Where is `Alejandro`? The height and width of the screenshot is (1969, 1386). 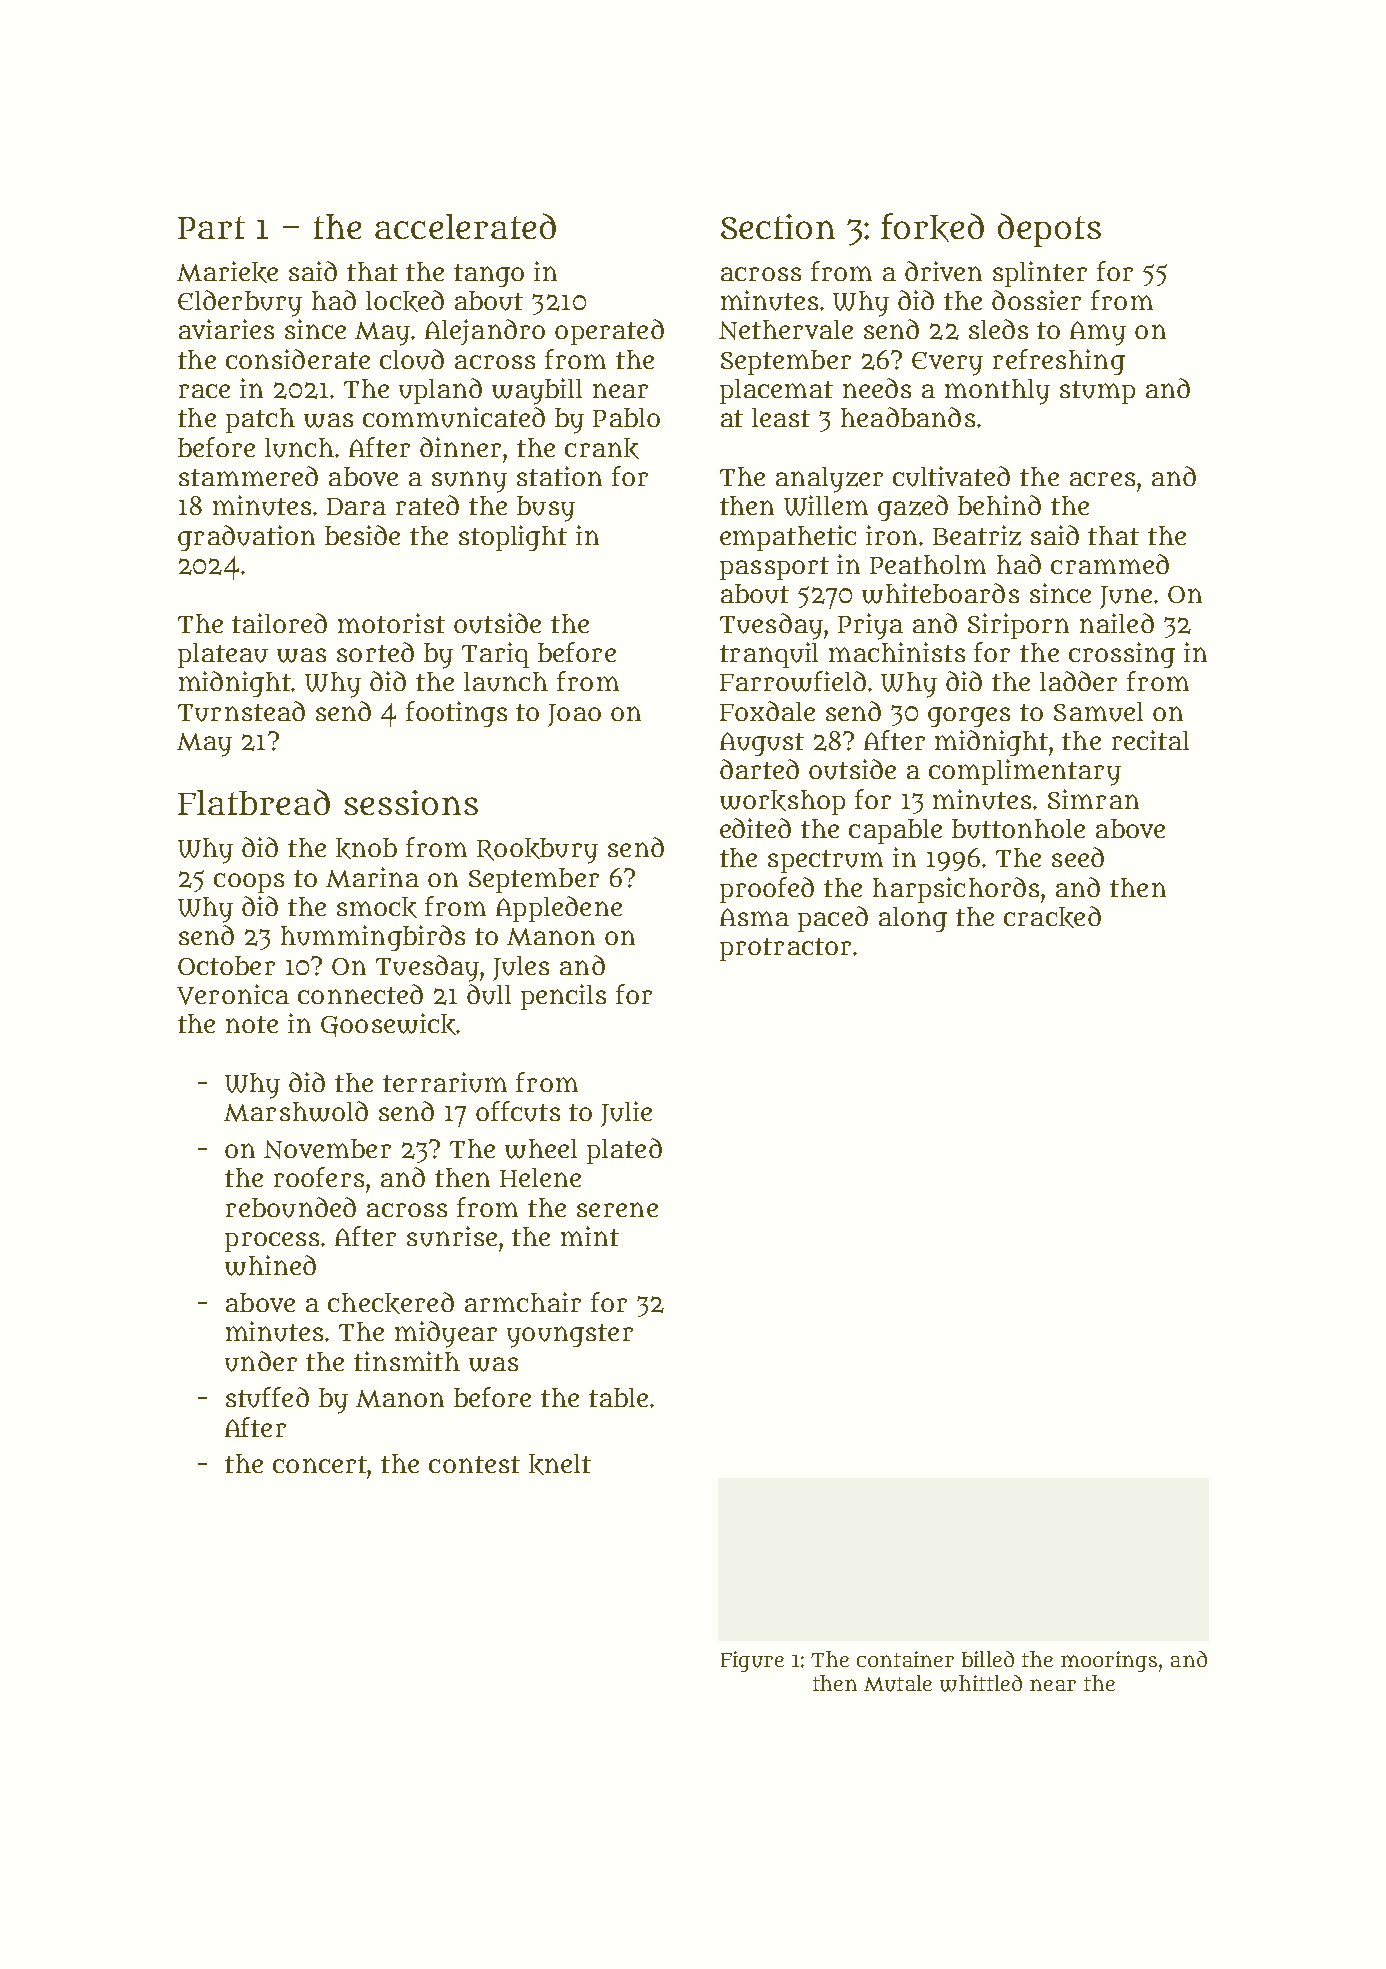
Alejandro is located at coordinates (485, 332).
